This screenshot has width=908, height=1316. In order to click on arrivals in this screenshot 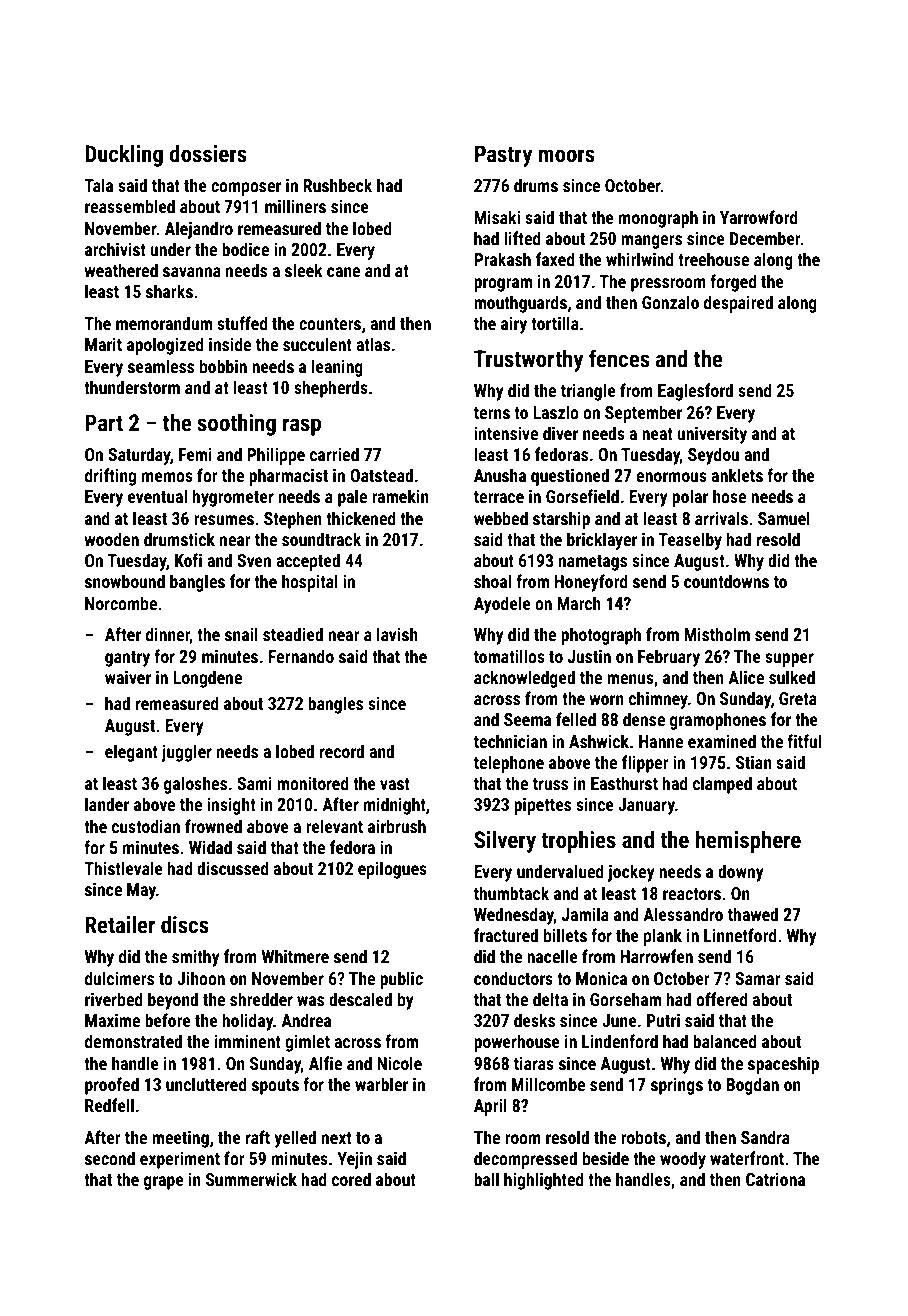, I will do `click(721, 518)`.
